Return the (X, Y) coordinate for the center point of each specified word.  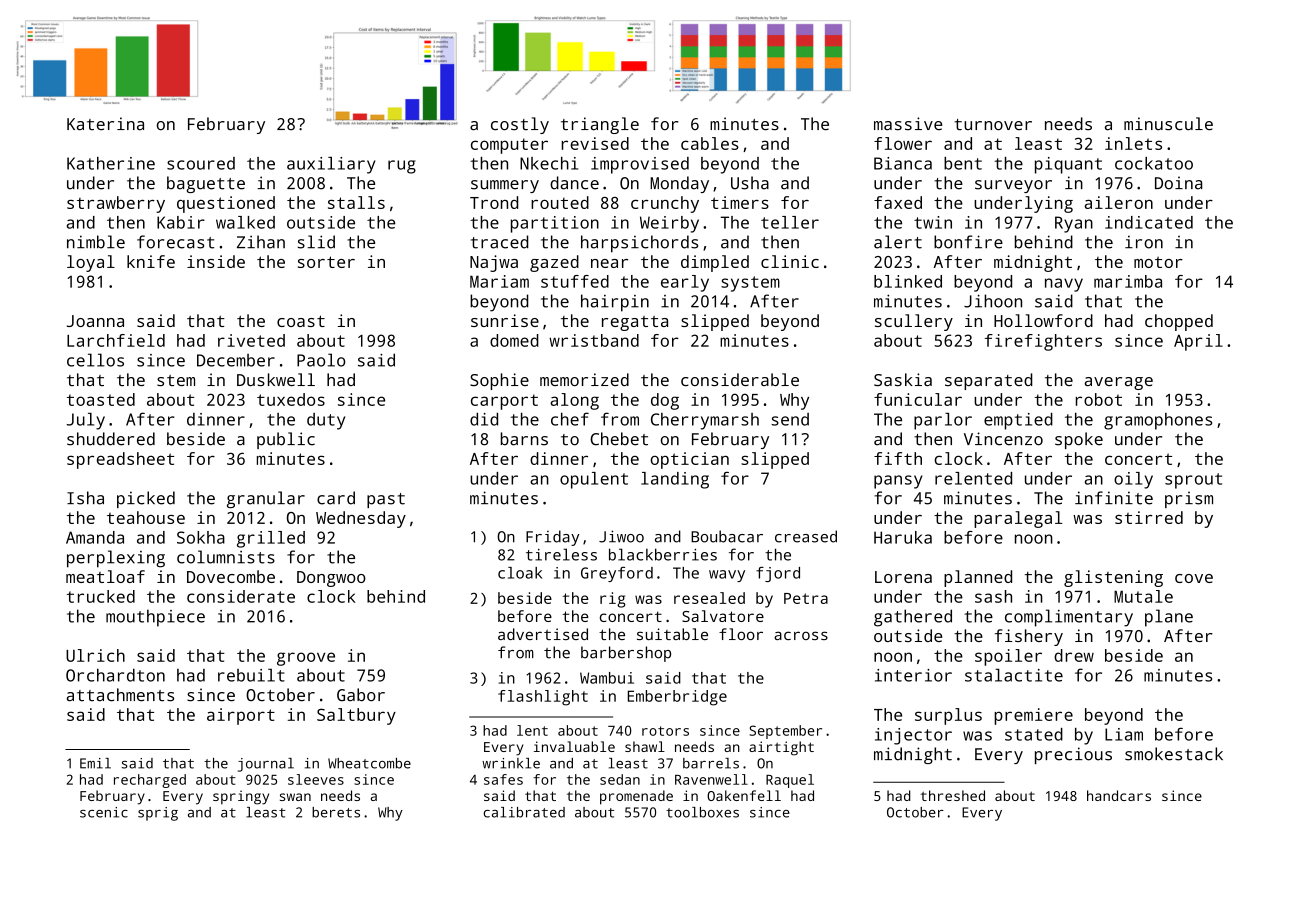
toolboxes (702, 812)
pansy (898, 482)
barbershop (626, 654)
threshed (953, 795)
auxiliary (331, 165)
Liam (1124, 734)
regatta (635, 323)
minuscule (1168, 124)
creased (806, 536)
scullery (914, 322)
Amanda (95, 537)
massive (908, 124)
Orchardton (115, 675)
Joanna (95, 321)
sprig (158, 814)
